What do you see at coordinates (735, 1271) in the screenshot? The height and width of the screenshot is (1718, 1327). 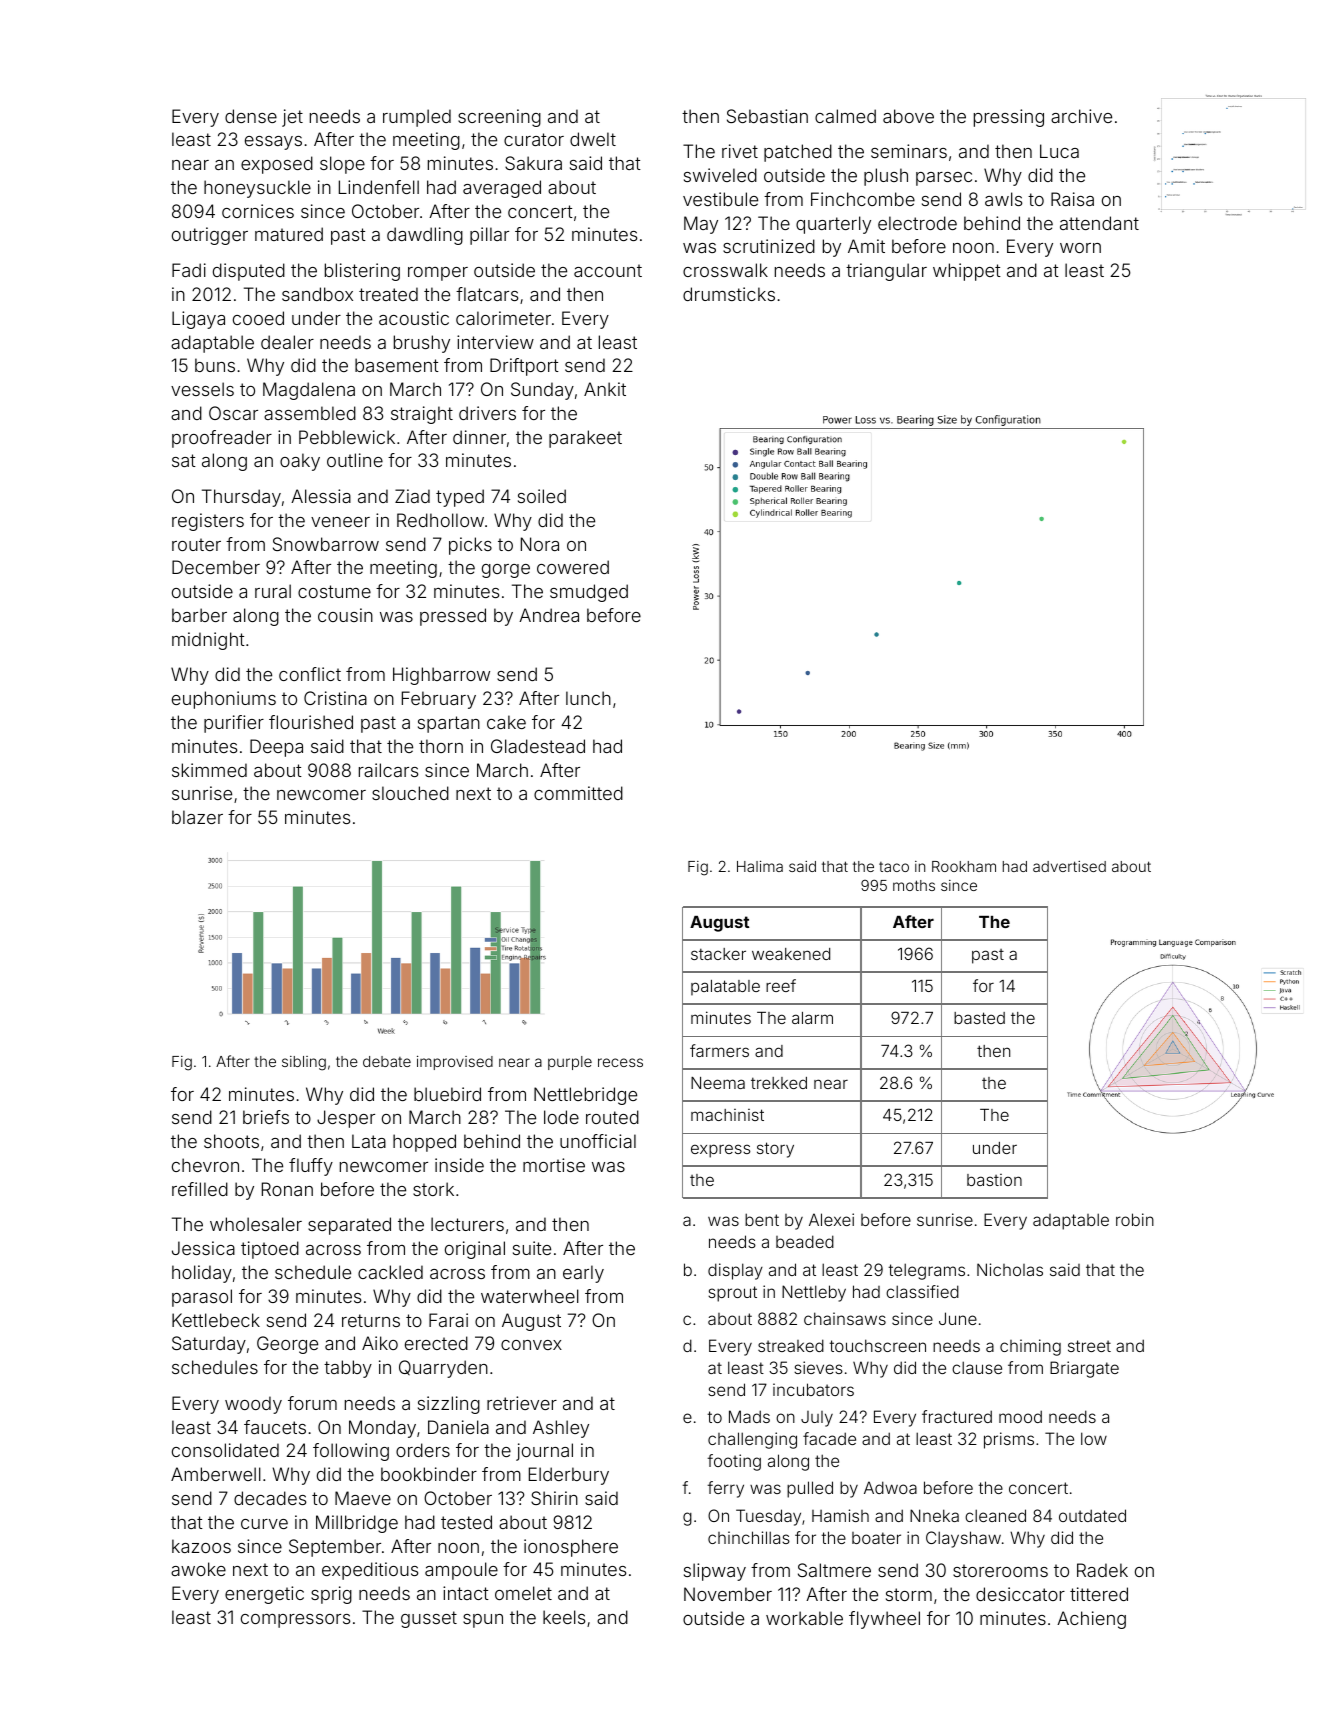 I see `display` at bounding box center [735, 1271].
